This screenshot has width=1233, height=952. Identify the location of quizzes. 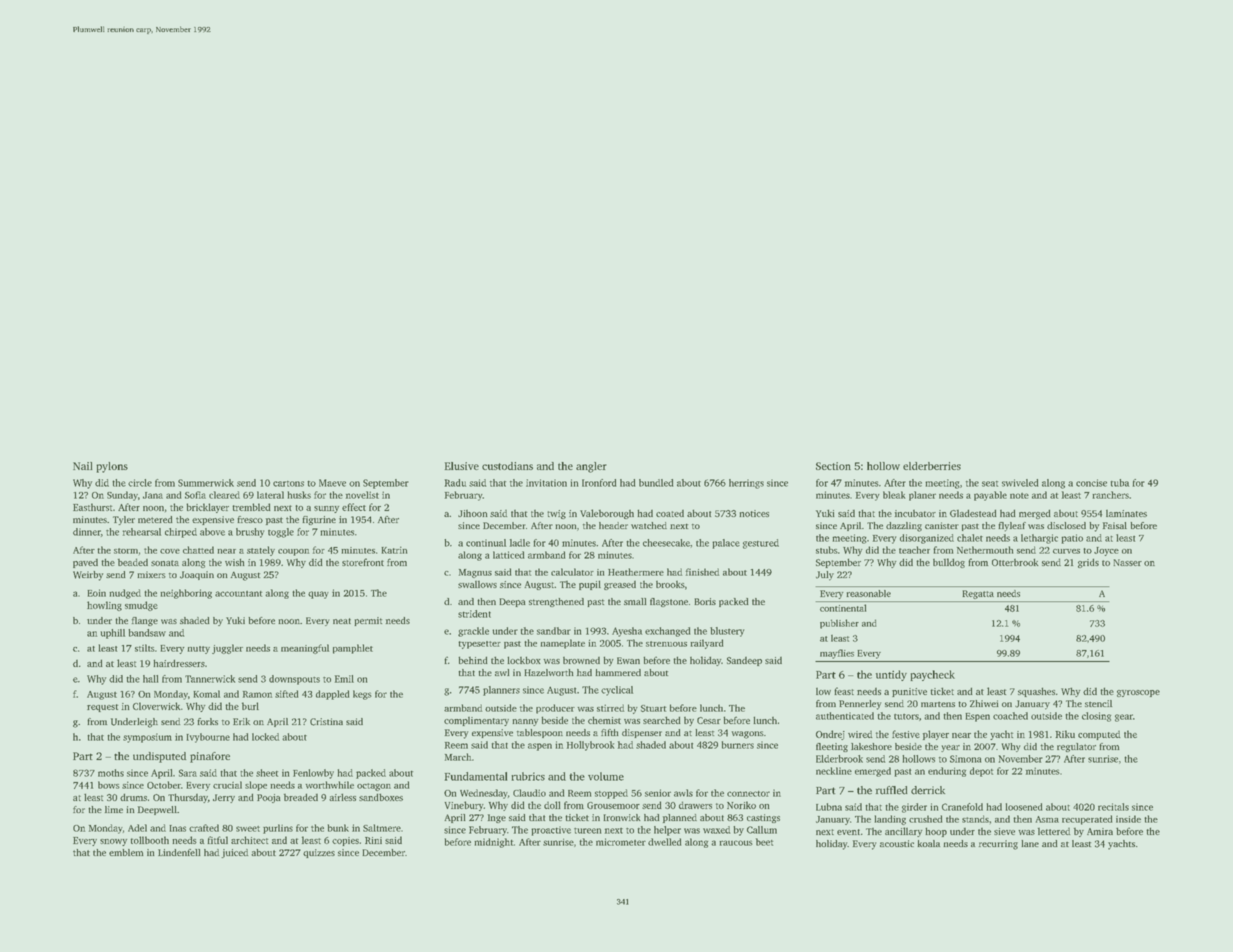
(319, 853).
